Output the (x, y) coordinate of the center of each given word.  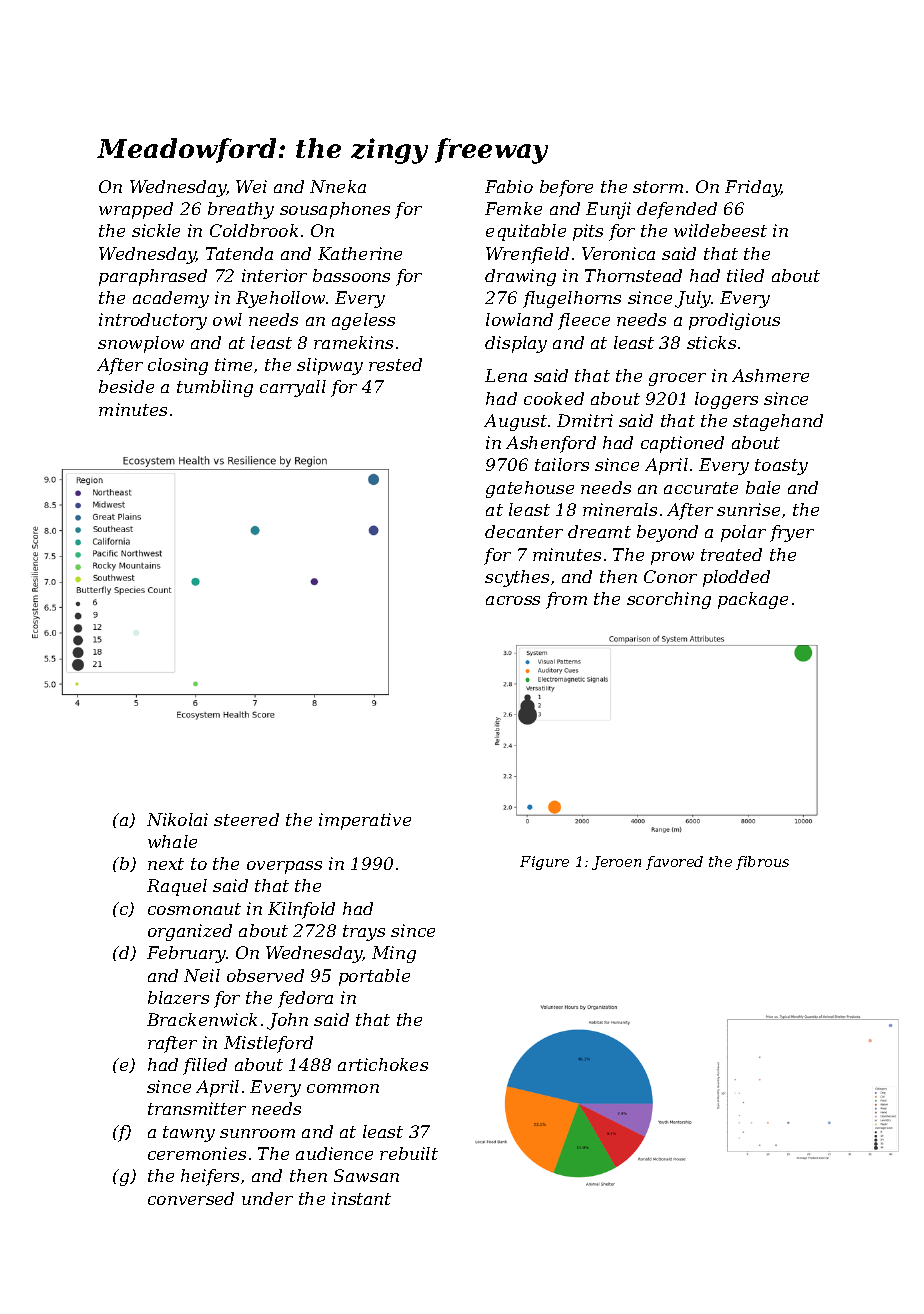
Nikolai (177, 819)
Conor (670, 576)
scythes (517, 578)
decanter (524, 531)
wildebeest (720, 230)
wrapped (136, 210)
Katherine (360, 253)
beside (126, 386)
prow (672, 558)
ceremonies (197, 1153)
